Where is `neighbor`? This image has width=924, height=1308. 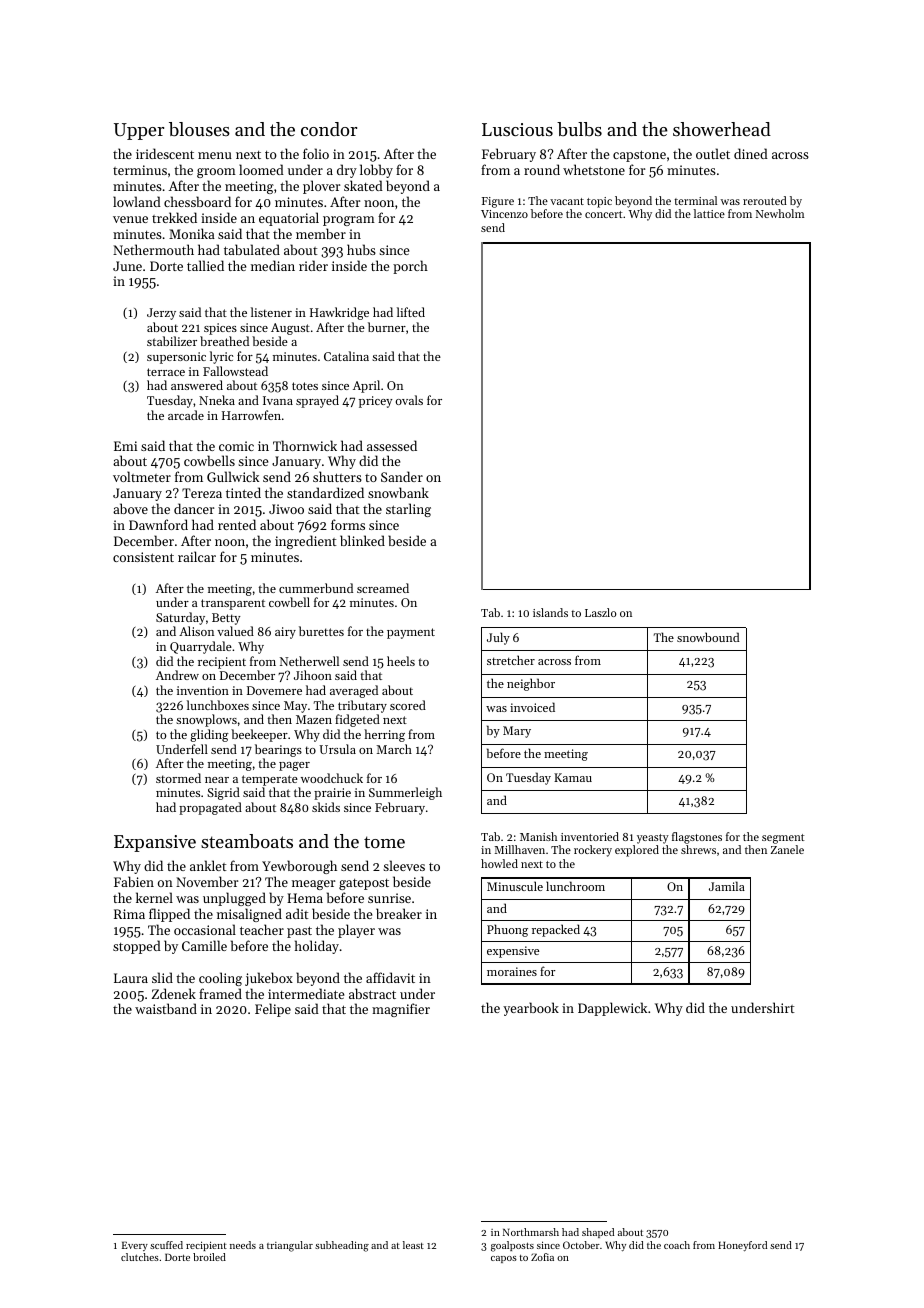
neighbor is located at coordinates (531, 684).
